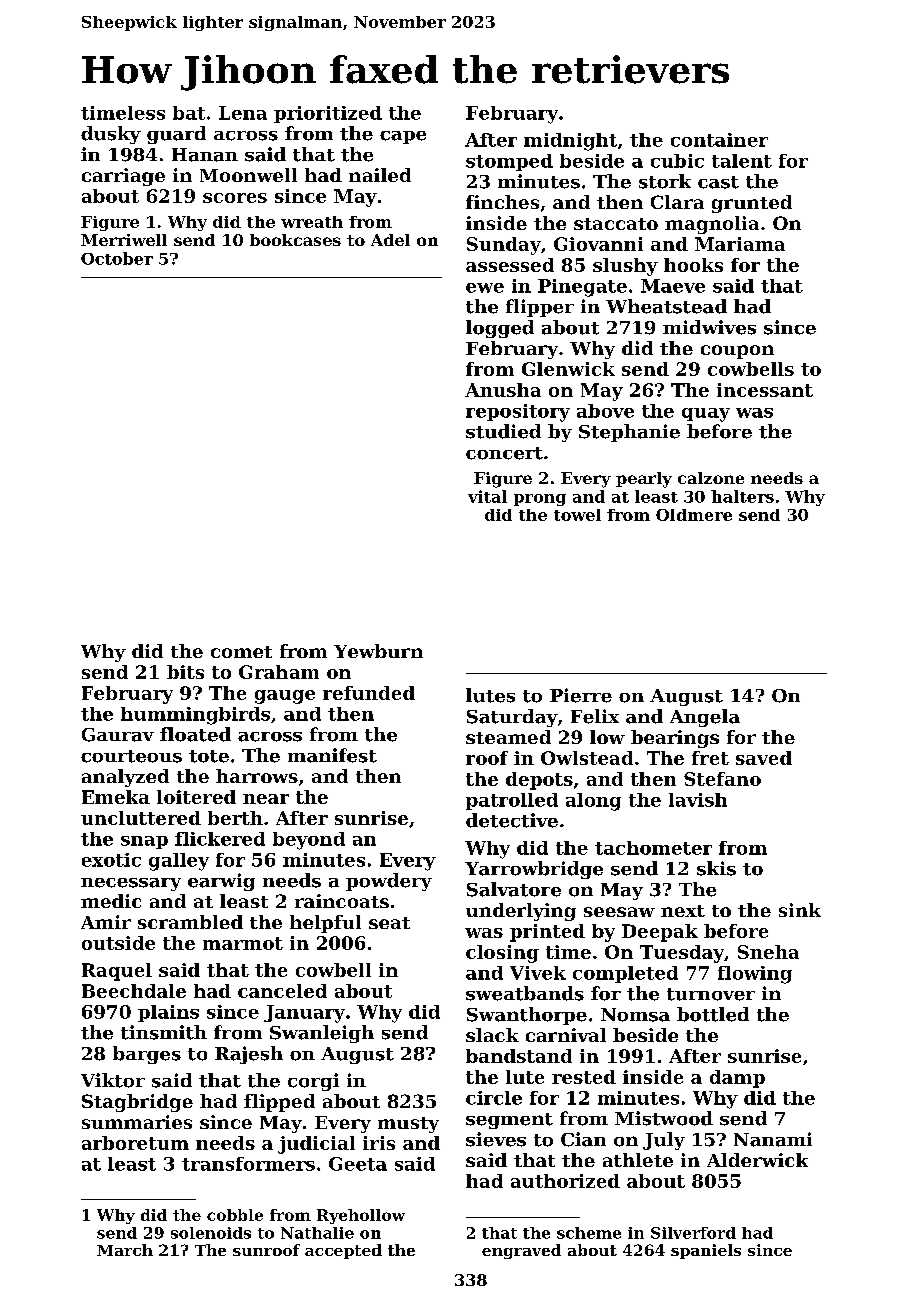 The height and width of the screenshot is (1316, 908). I want to click on cape, so click(403, 137).
